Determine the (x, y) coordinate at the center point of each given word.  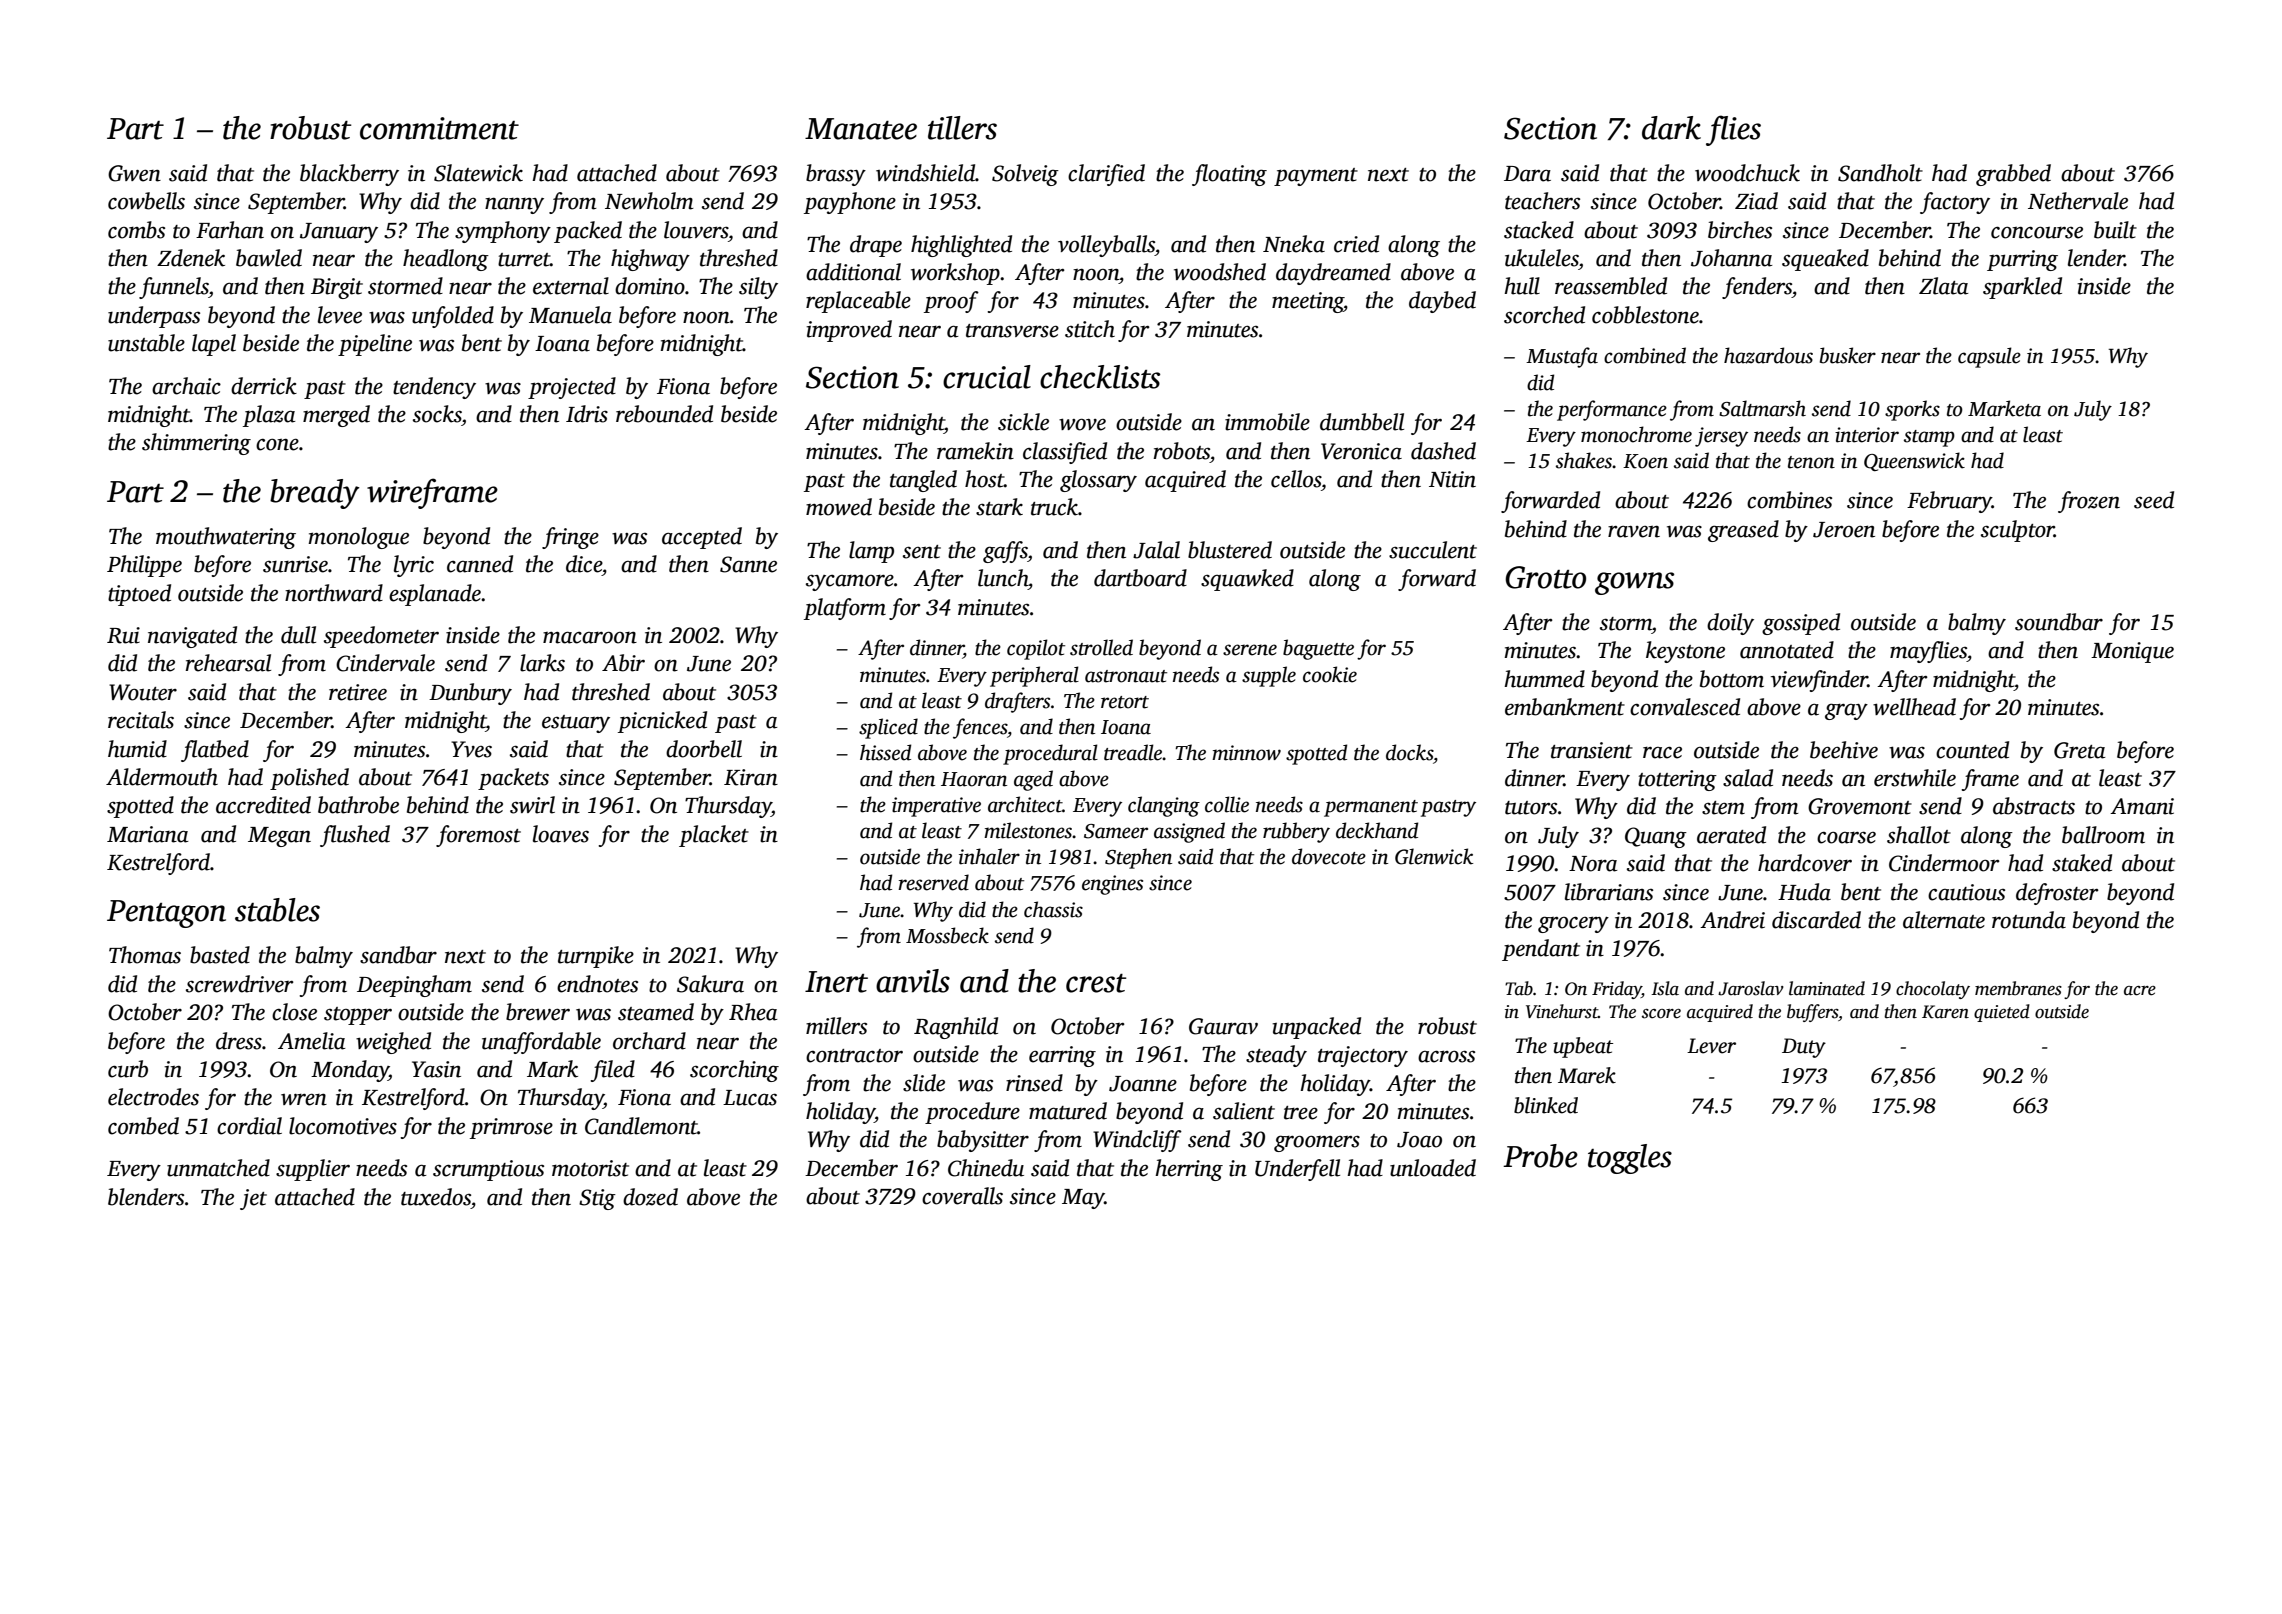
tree (1301, 1113)
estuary (576, 724)
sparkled (2022, 288)
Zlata (1944, 286)
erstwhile (1915, 778)
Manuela (570, 315)
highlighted (961, 246)
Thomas (145, 955)
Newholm (649, 201)
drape (876, 246)
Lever (1711, 1046)
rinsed (1034, 1083)
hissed (885, 752)
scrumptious (488, 1170)
